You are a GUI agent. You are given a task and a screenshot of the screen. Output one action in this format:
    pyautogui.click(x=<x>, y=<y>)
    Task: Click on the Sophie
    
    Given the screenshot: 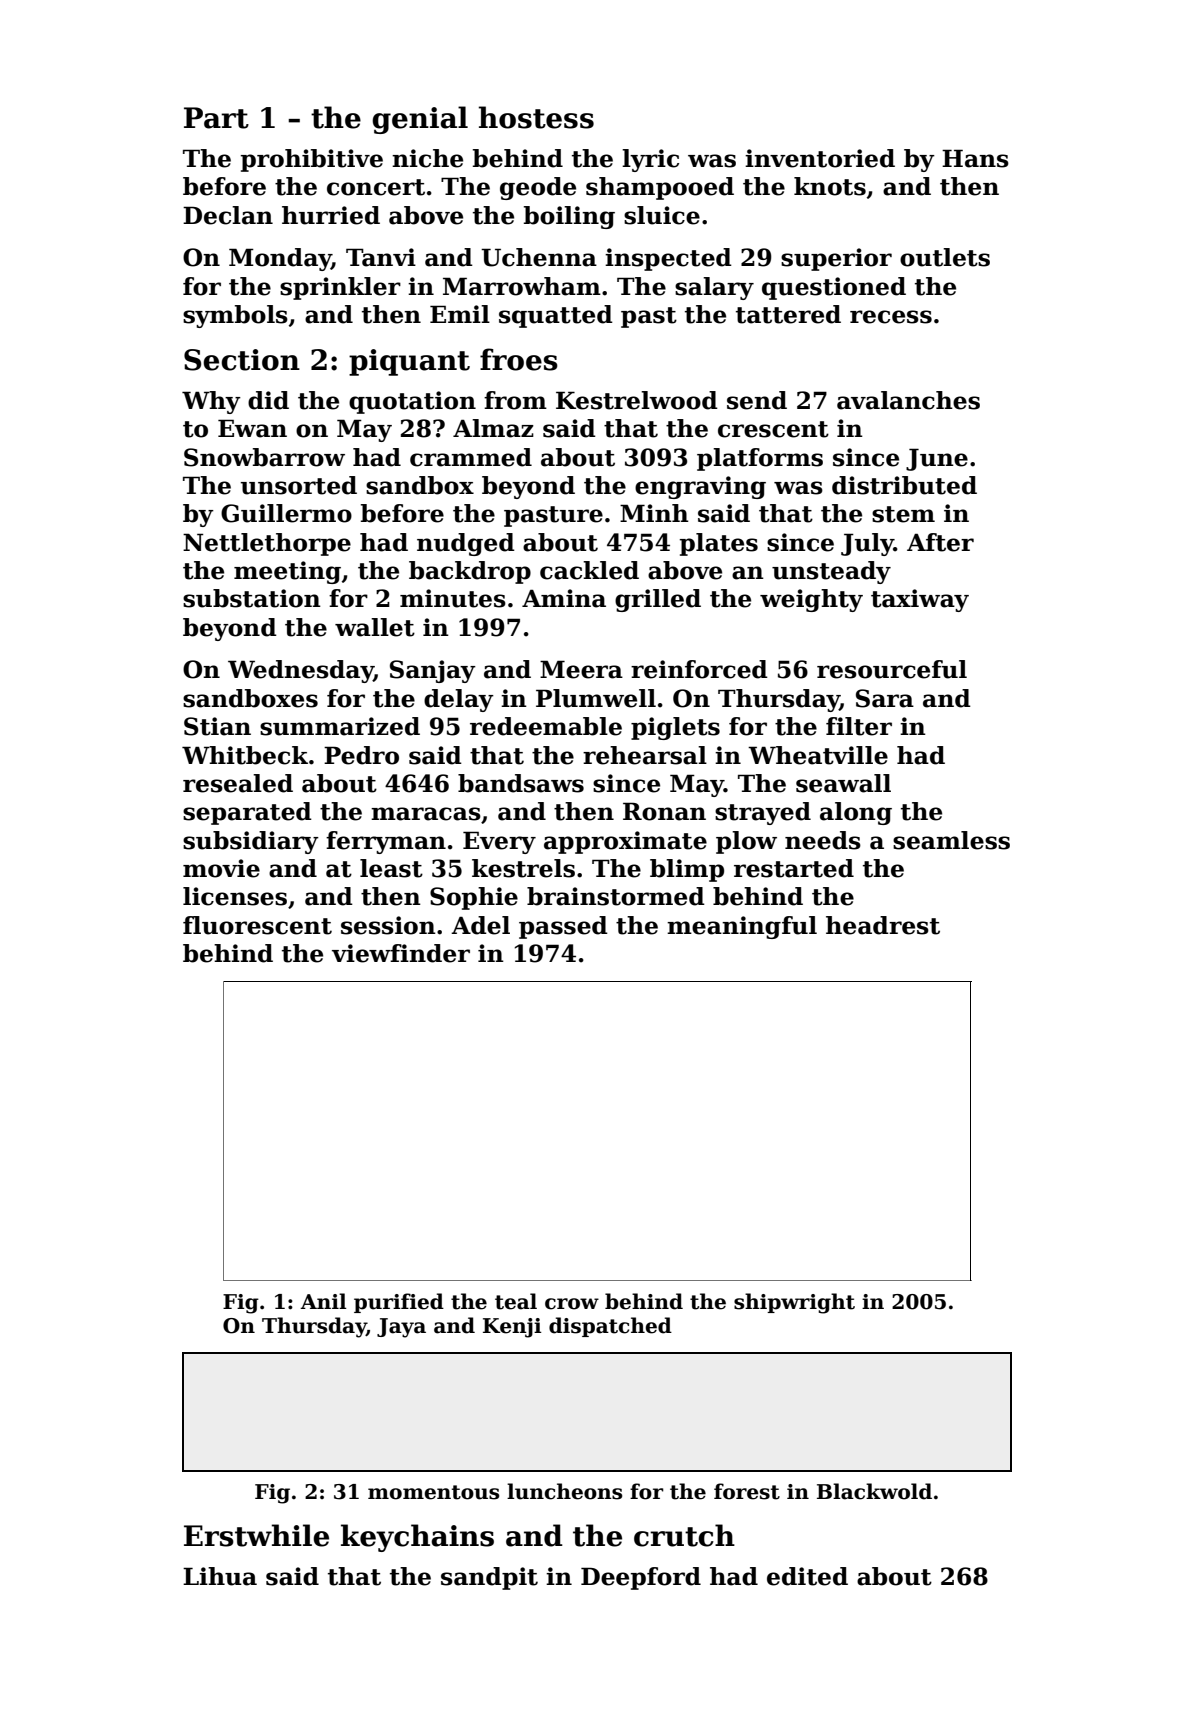 What is the action you would take?
    pyautogui.click(x=474, y=898)
